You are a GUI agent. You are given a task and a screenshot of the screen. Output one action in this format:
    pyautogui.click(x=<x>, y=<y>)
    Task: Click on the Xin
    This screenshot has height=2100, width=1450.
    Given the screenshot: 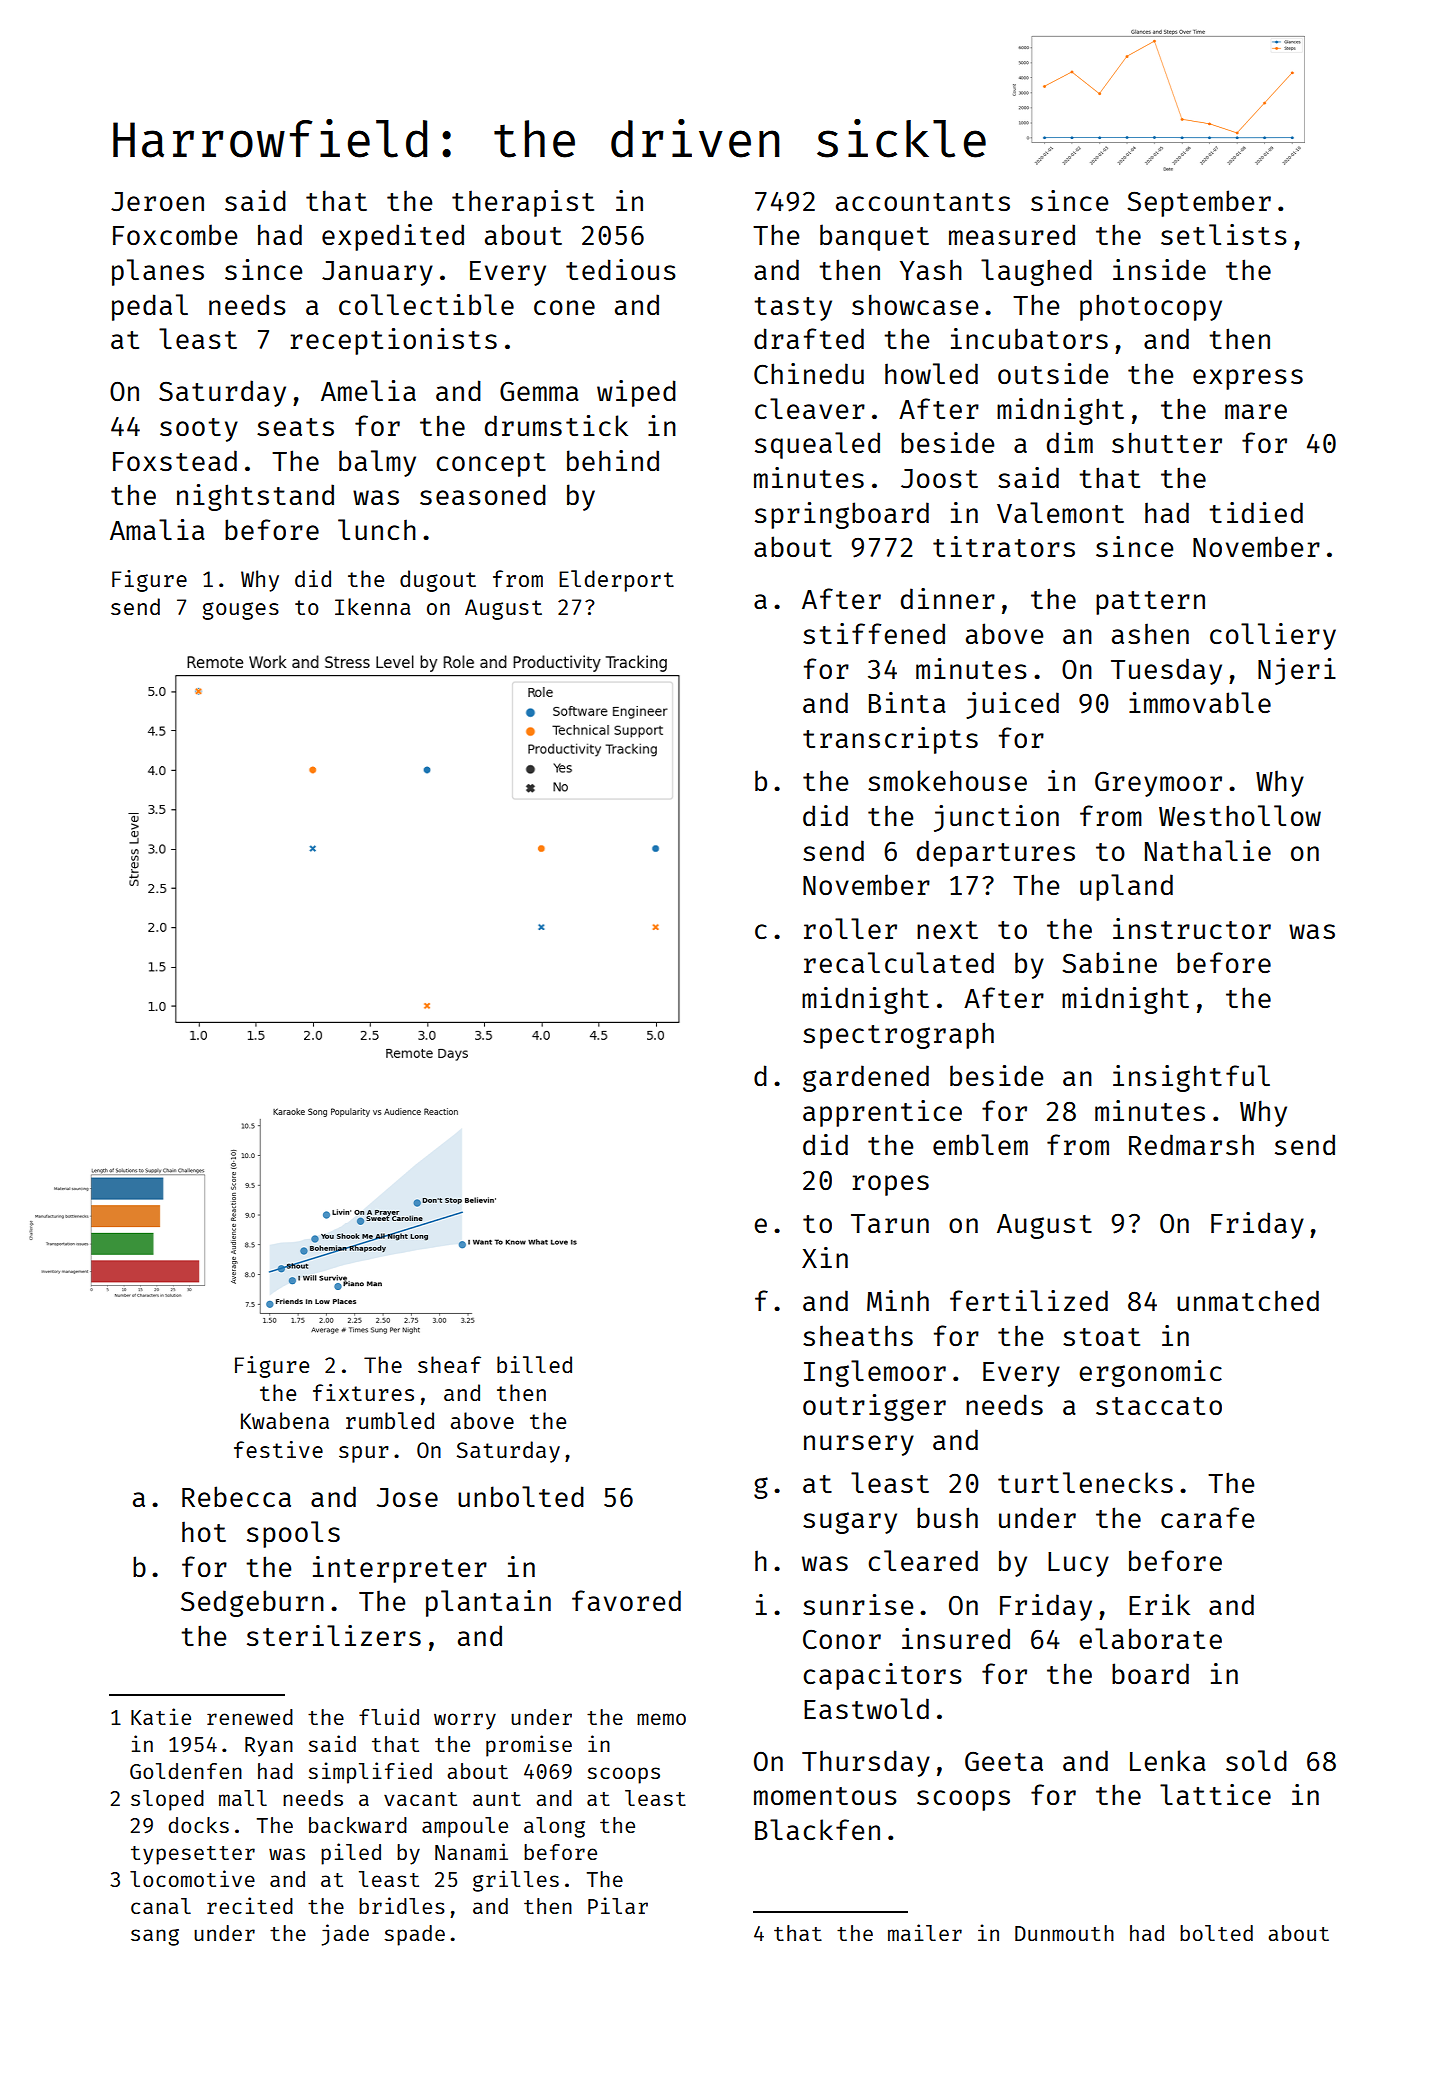 What is the action you would take?
    pyautogui.click(x=825, y=1257)
